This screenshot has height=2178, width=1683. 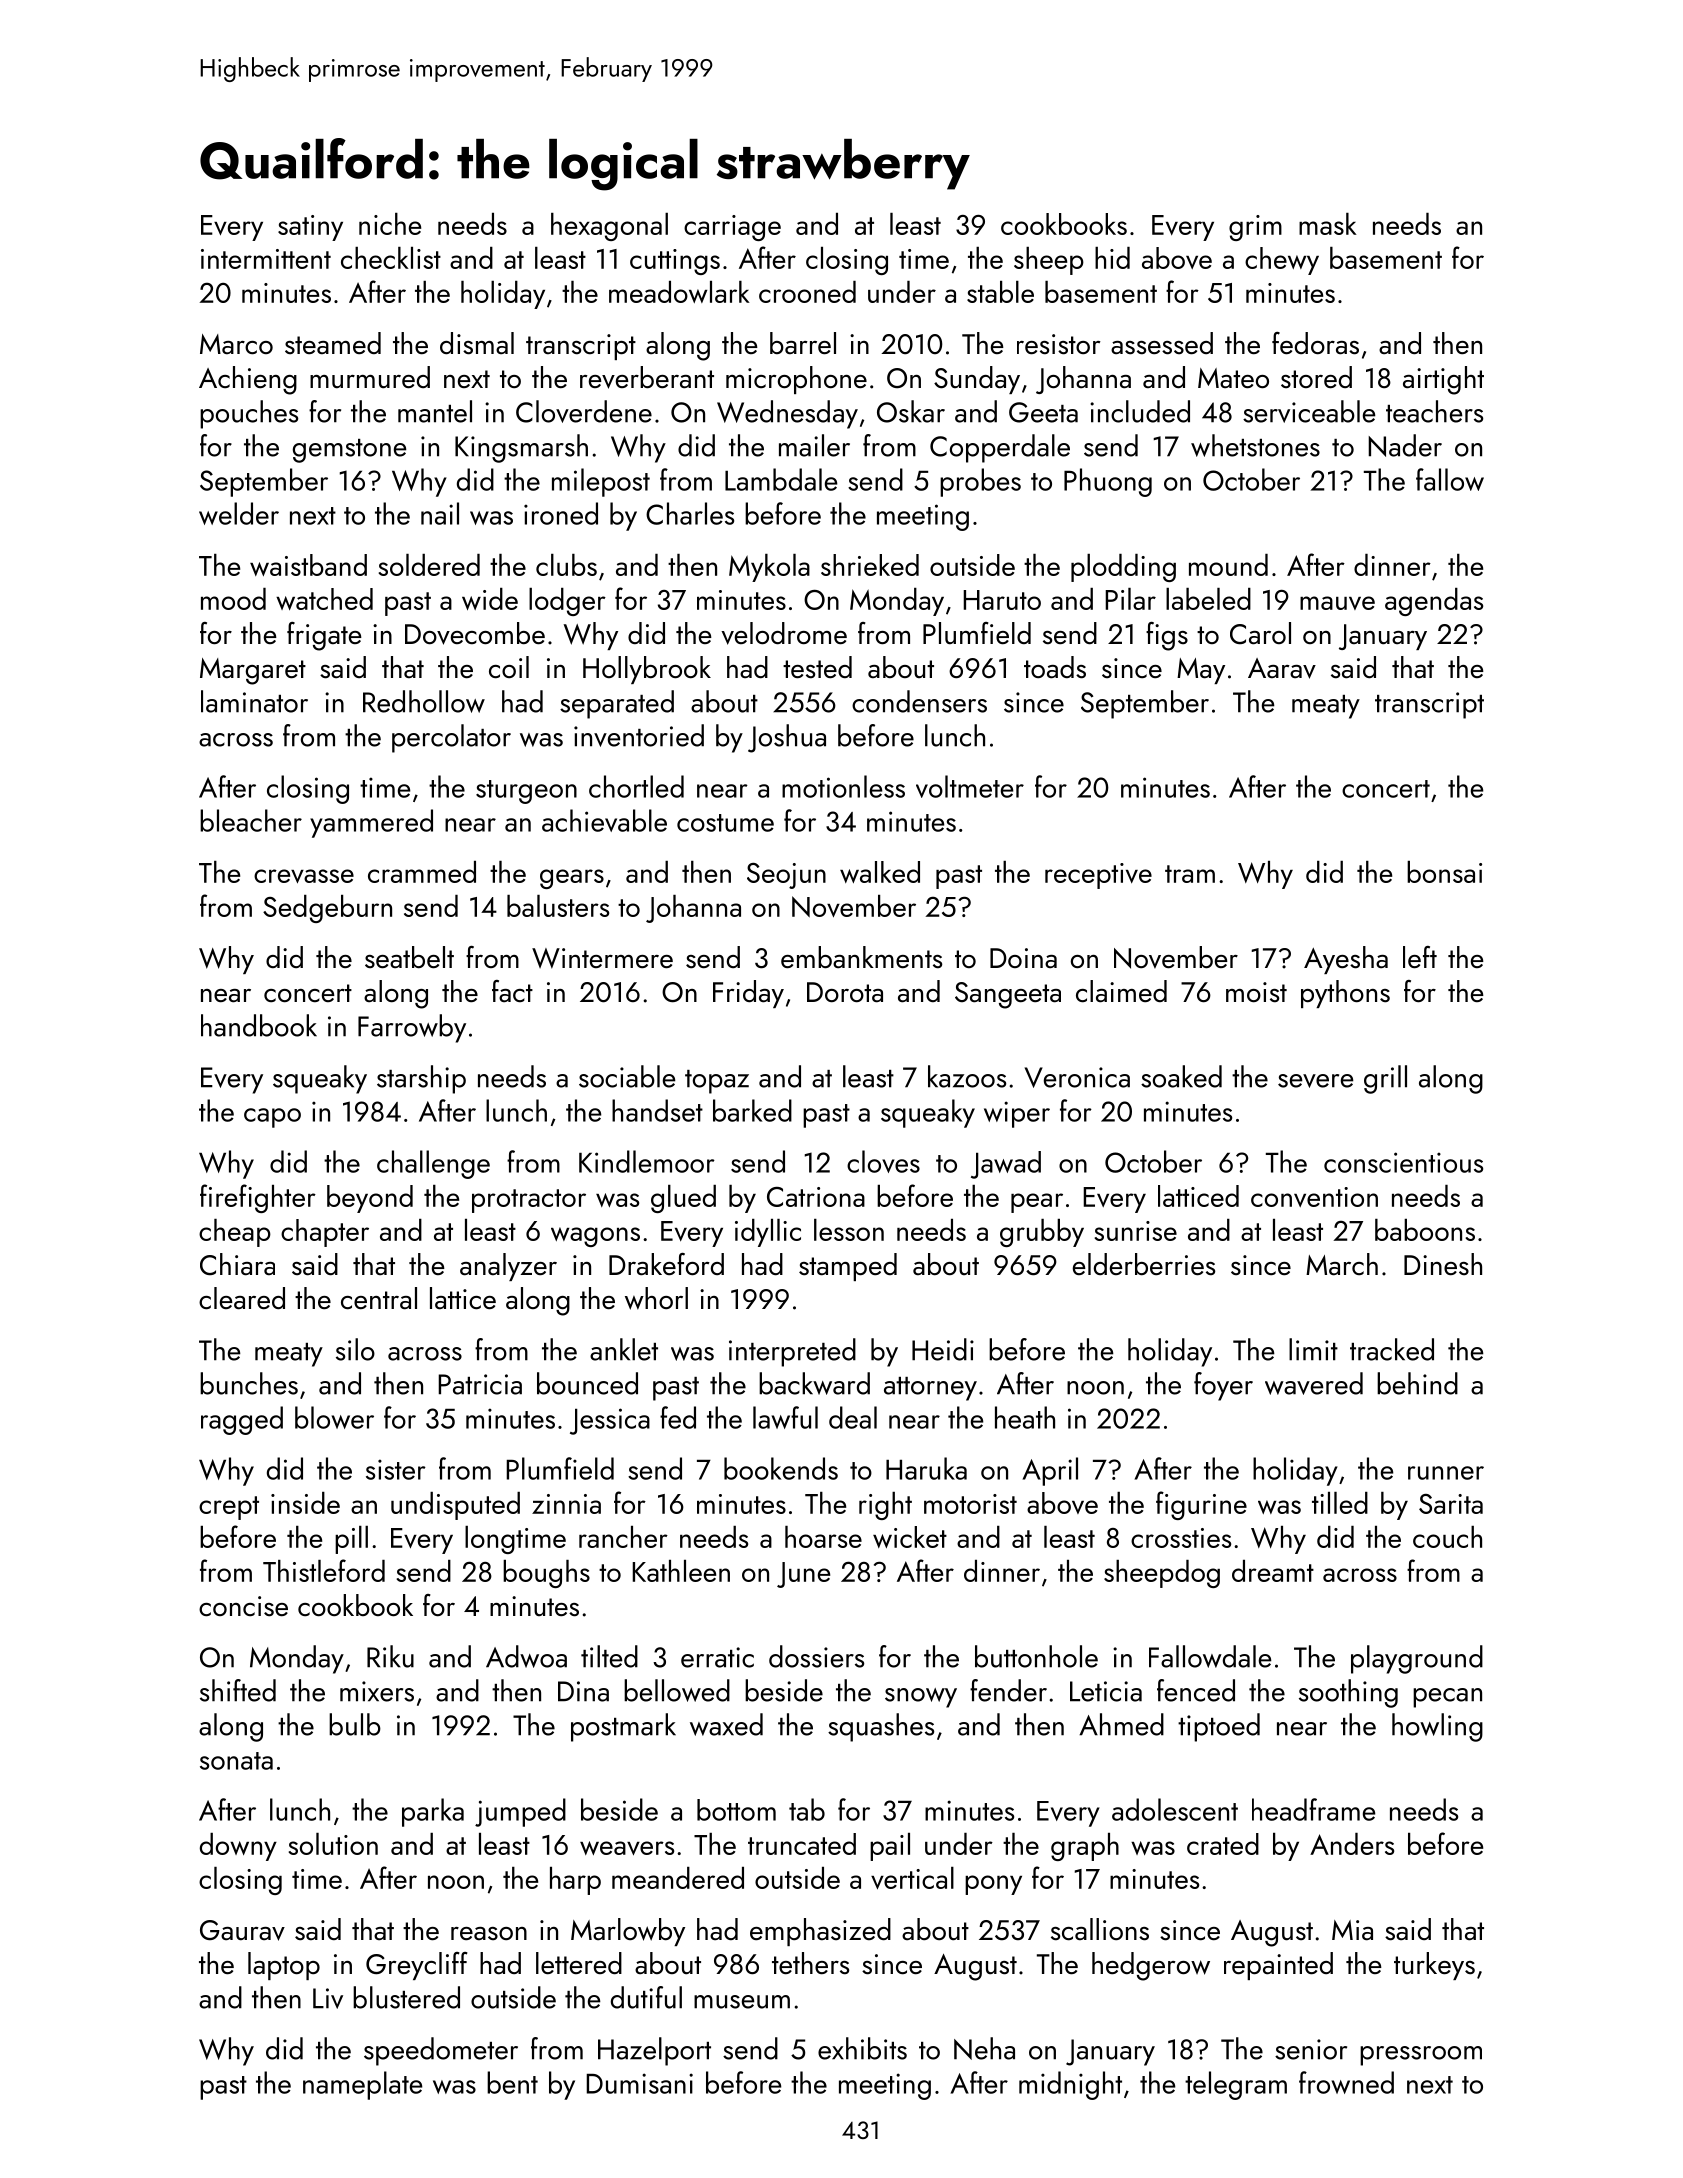 What do you see at coordinates (1444, 872) in the screenshot?
I see `bonsai` at bounding box center [1444, 872].
